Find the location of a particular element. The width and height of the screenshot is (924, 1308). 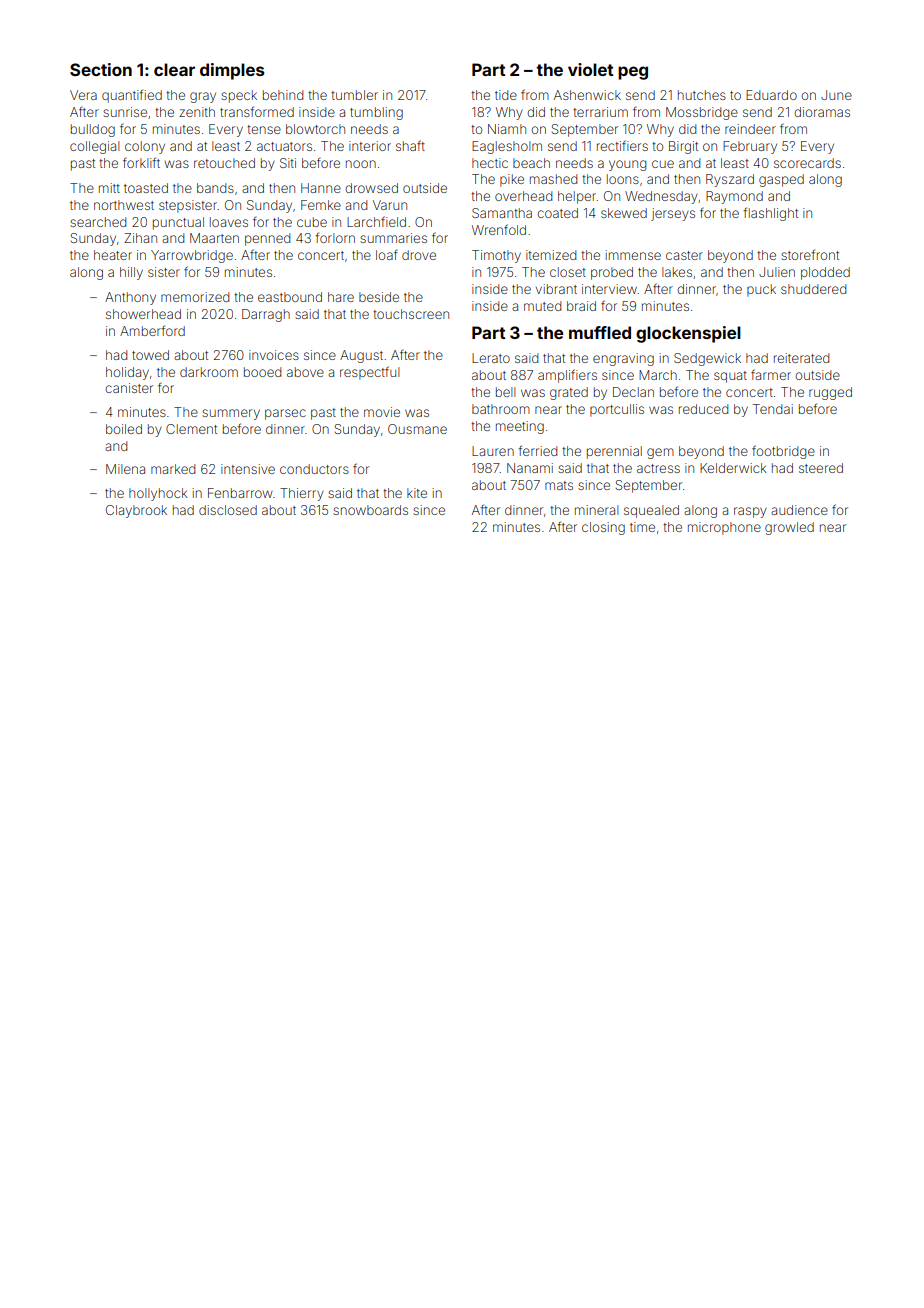

clear is located at coordinates (174, 69).
